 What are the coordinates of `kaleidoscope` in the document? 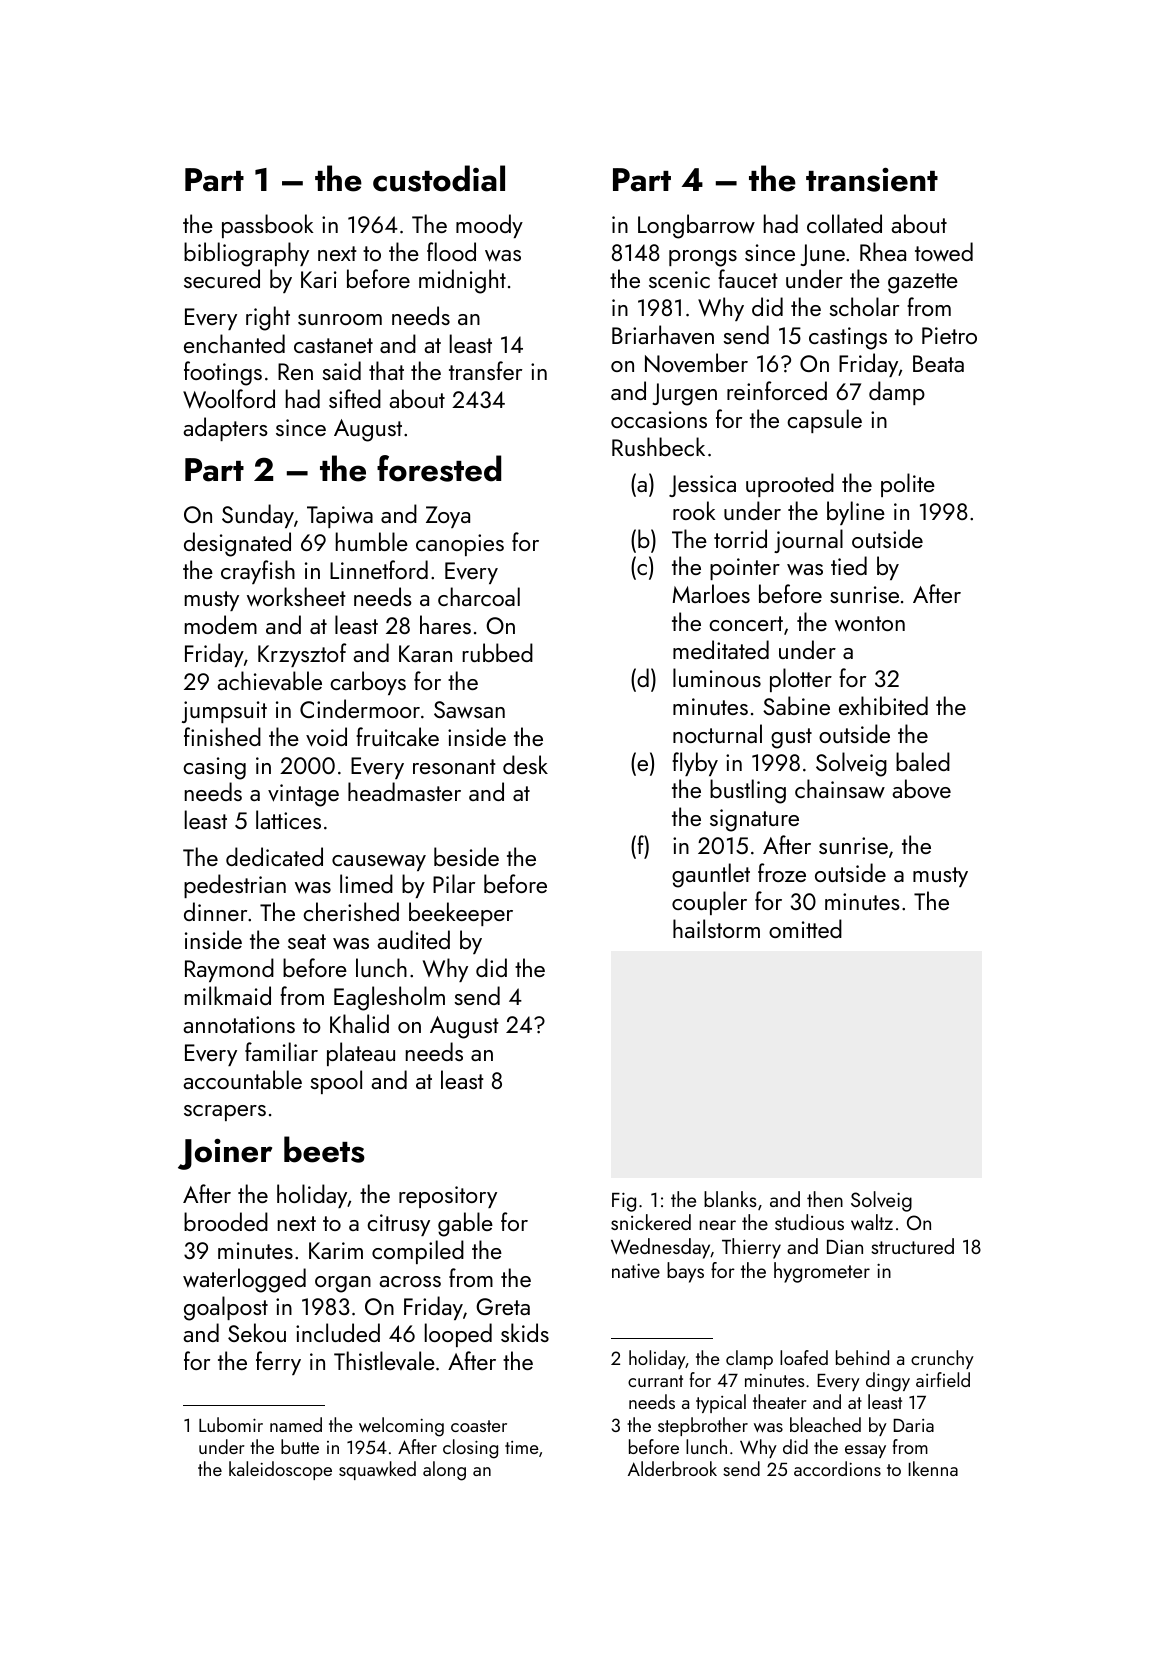 It's located at (280, 1470).
